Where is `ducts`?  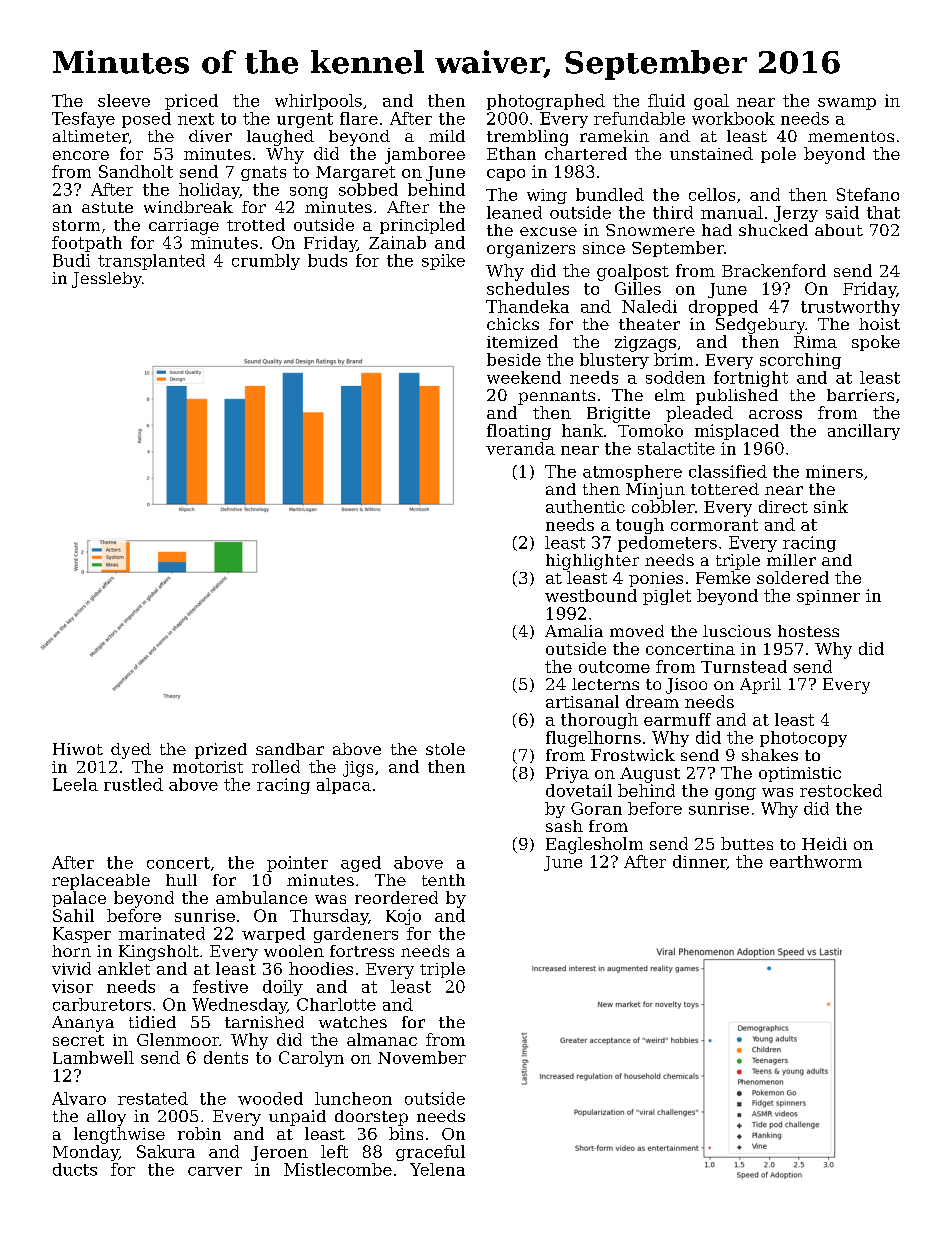 ducts is located at coordinates (75, 1169).
